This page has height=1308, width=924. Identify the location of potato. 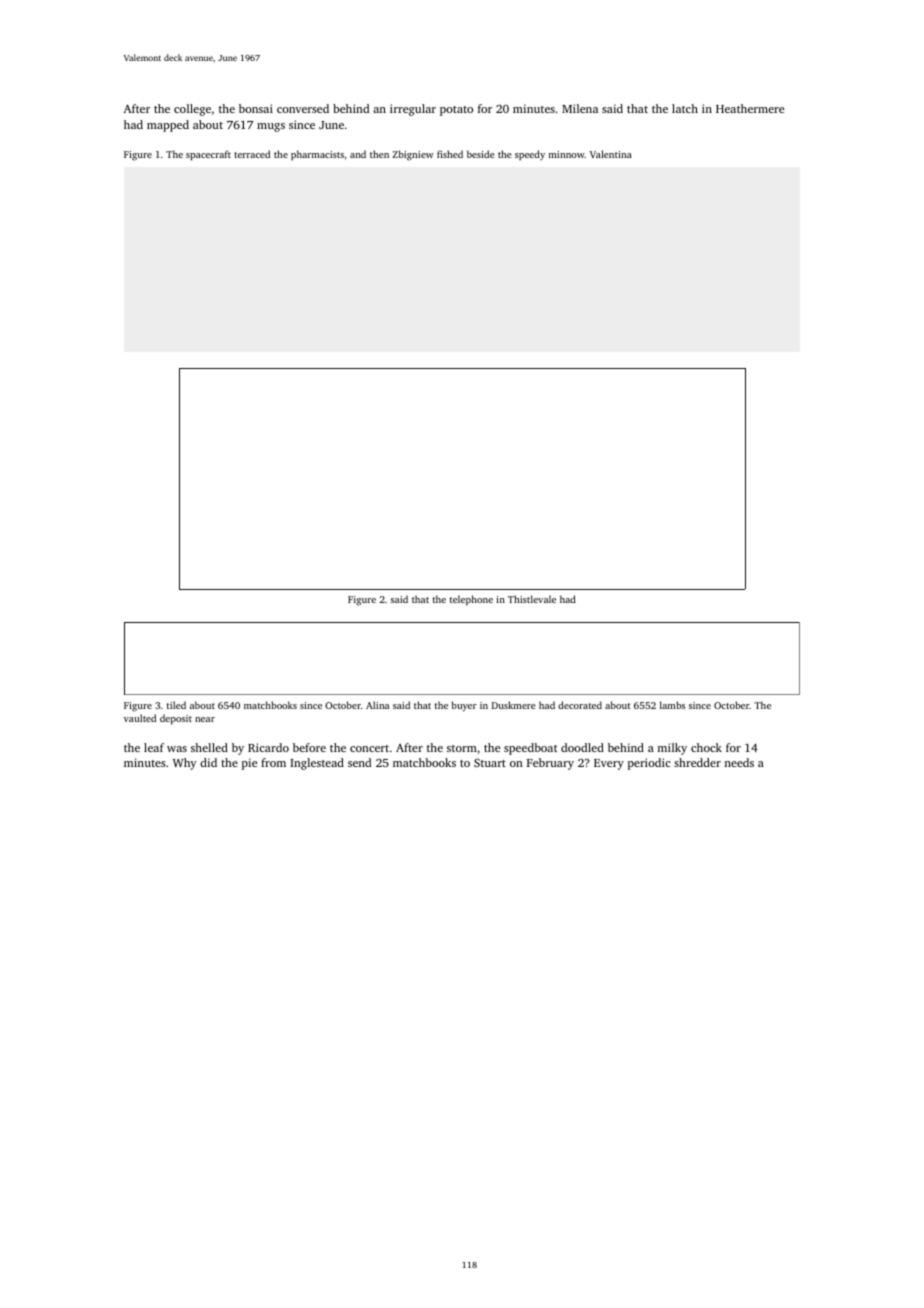
(456, 111).
